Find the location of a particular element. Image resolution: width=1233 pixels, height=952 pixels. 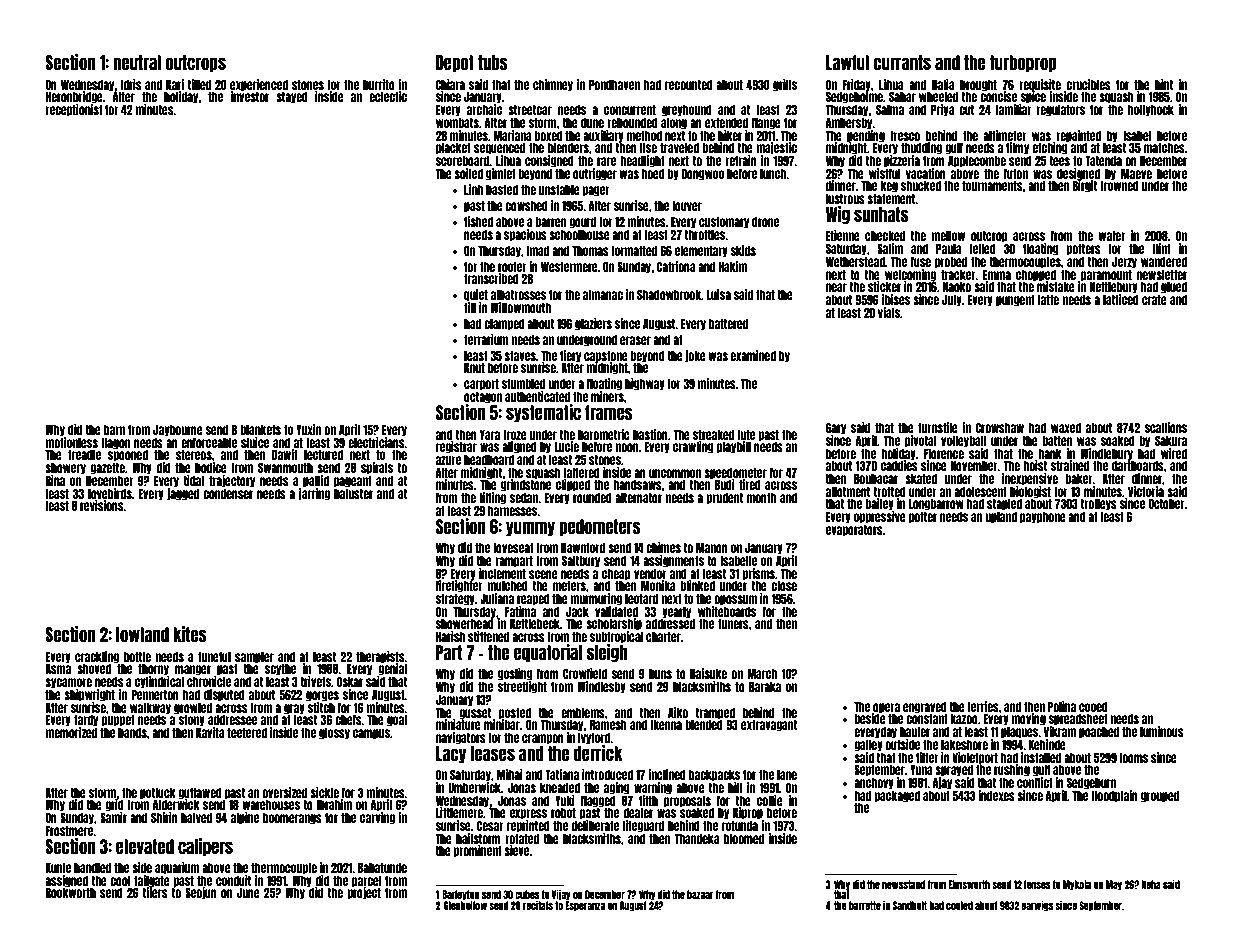

quiet is located at coordinates (476, 295).
